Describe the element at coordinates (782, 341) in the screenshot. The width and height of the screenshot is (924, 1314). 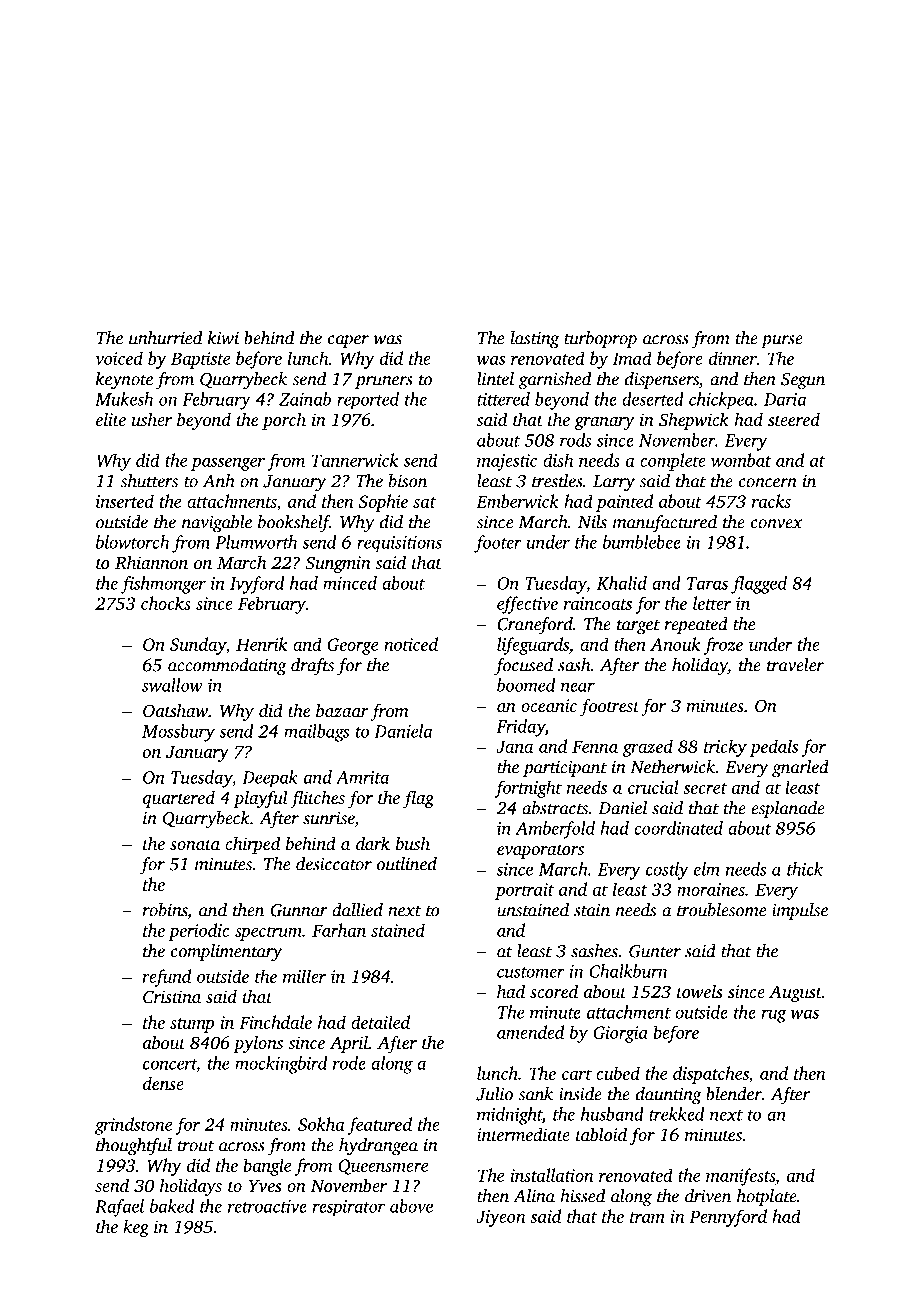
I see `purse` at that location.
